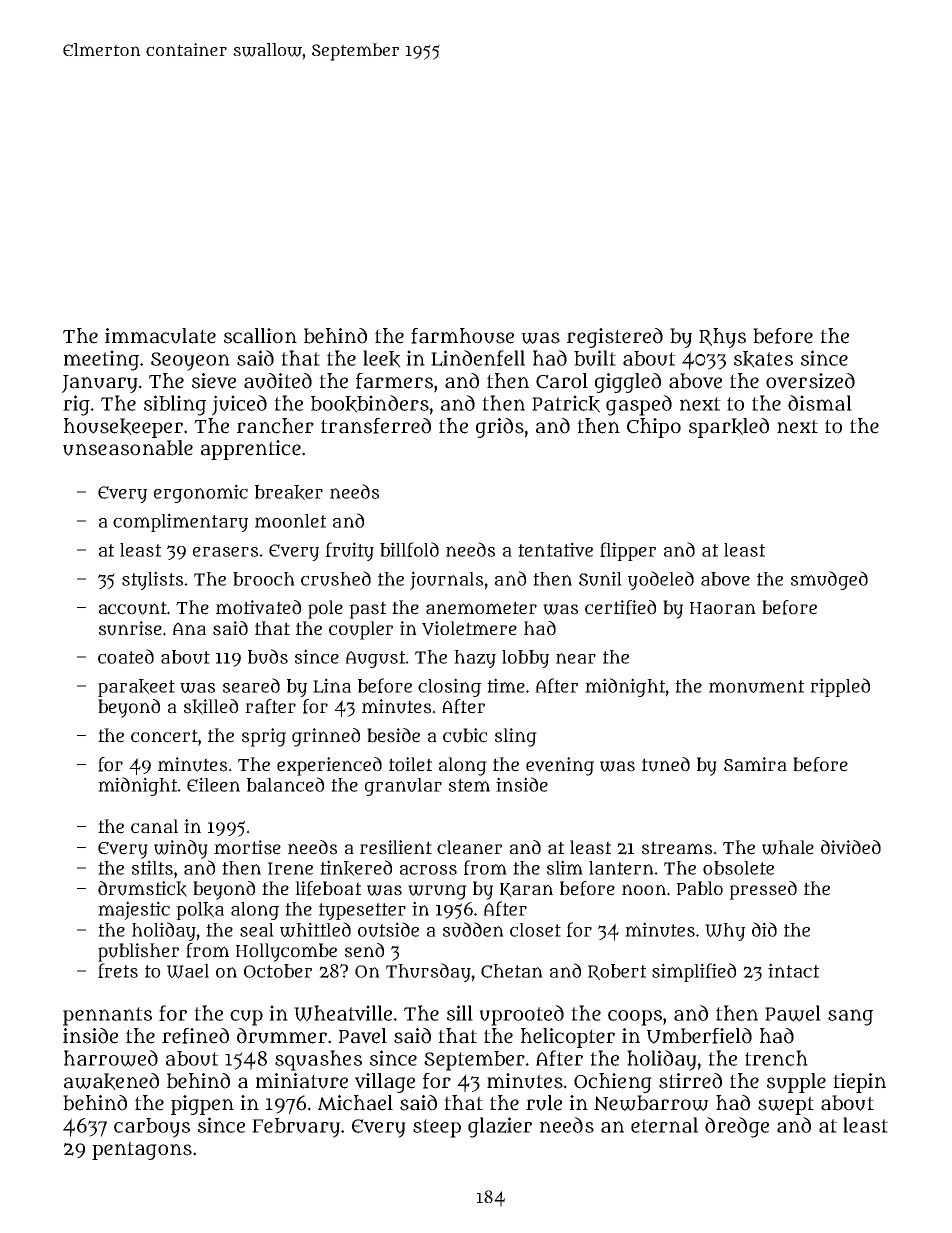 This page has width=952, height=1233. What do you see at coordinates (437, 1128) in the page?
I see `steep` at bounding box center [437, 1128].
